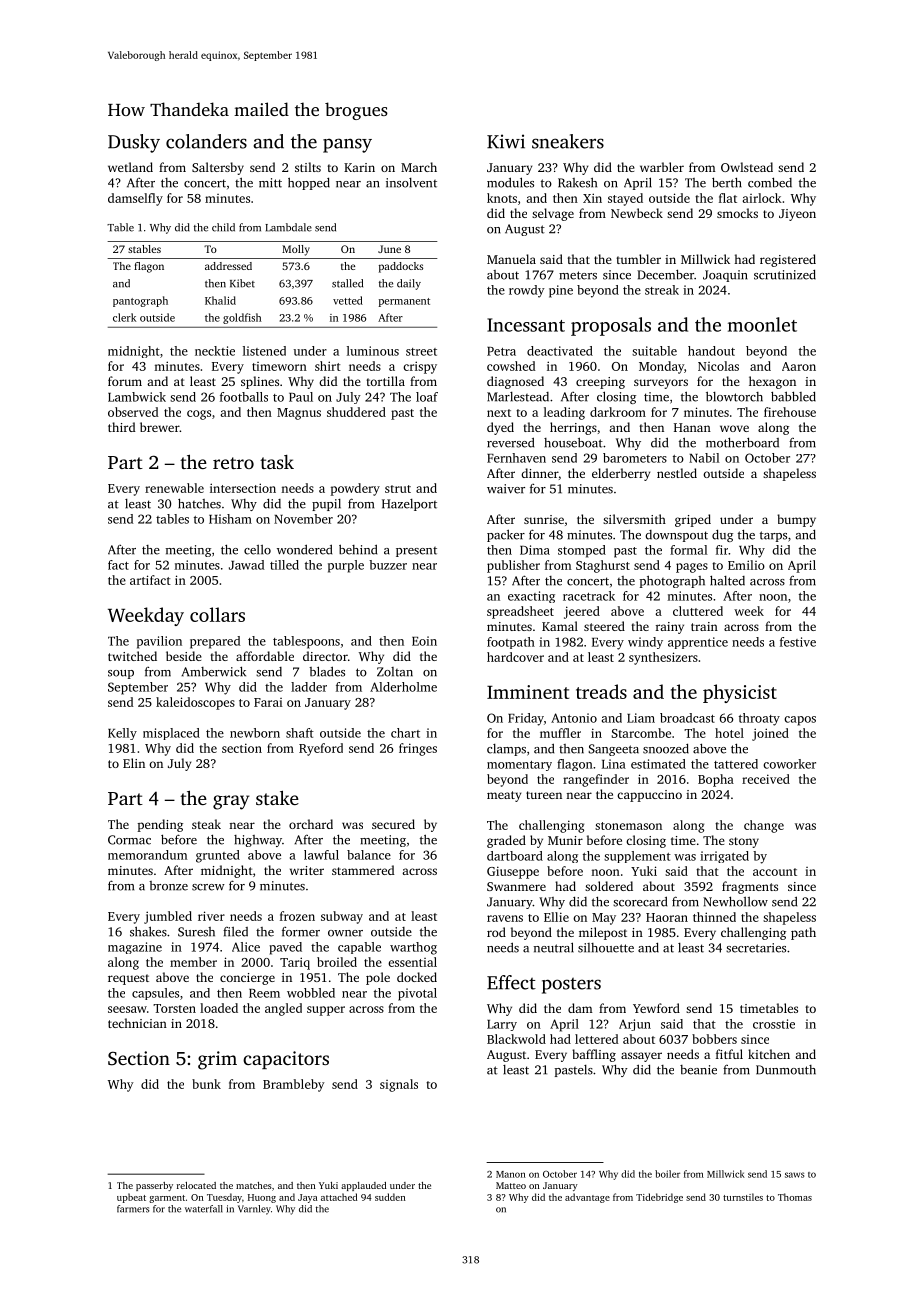 This screenshot has height=1314, width=924. What do you see at coordinates (662, 167) in the screenshot?
I see `warbler` at bounding box center [662, 167].
